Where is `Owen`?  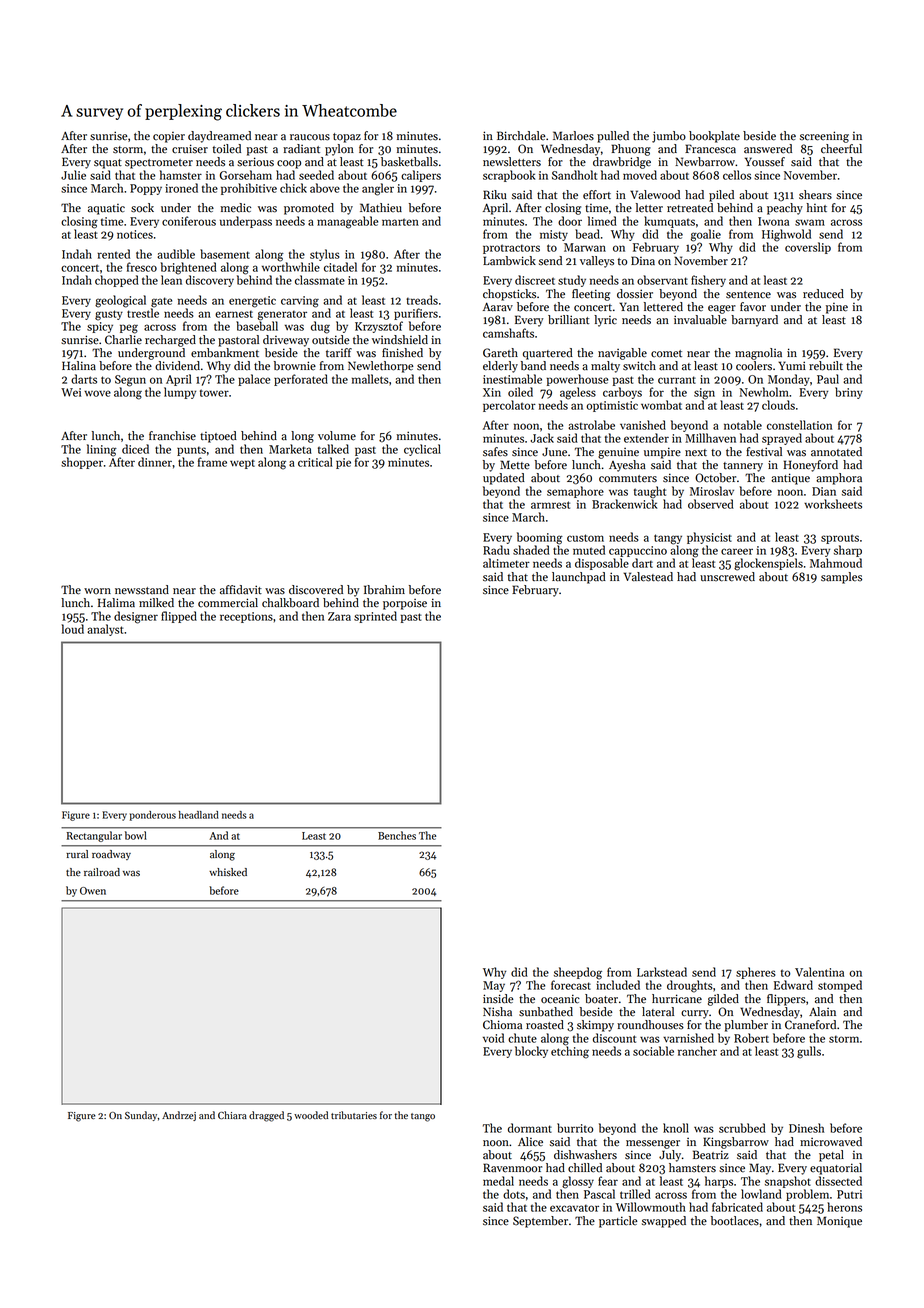
Owen is located at coordinates (93, 891).
